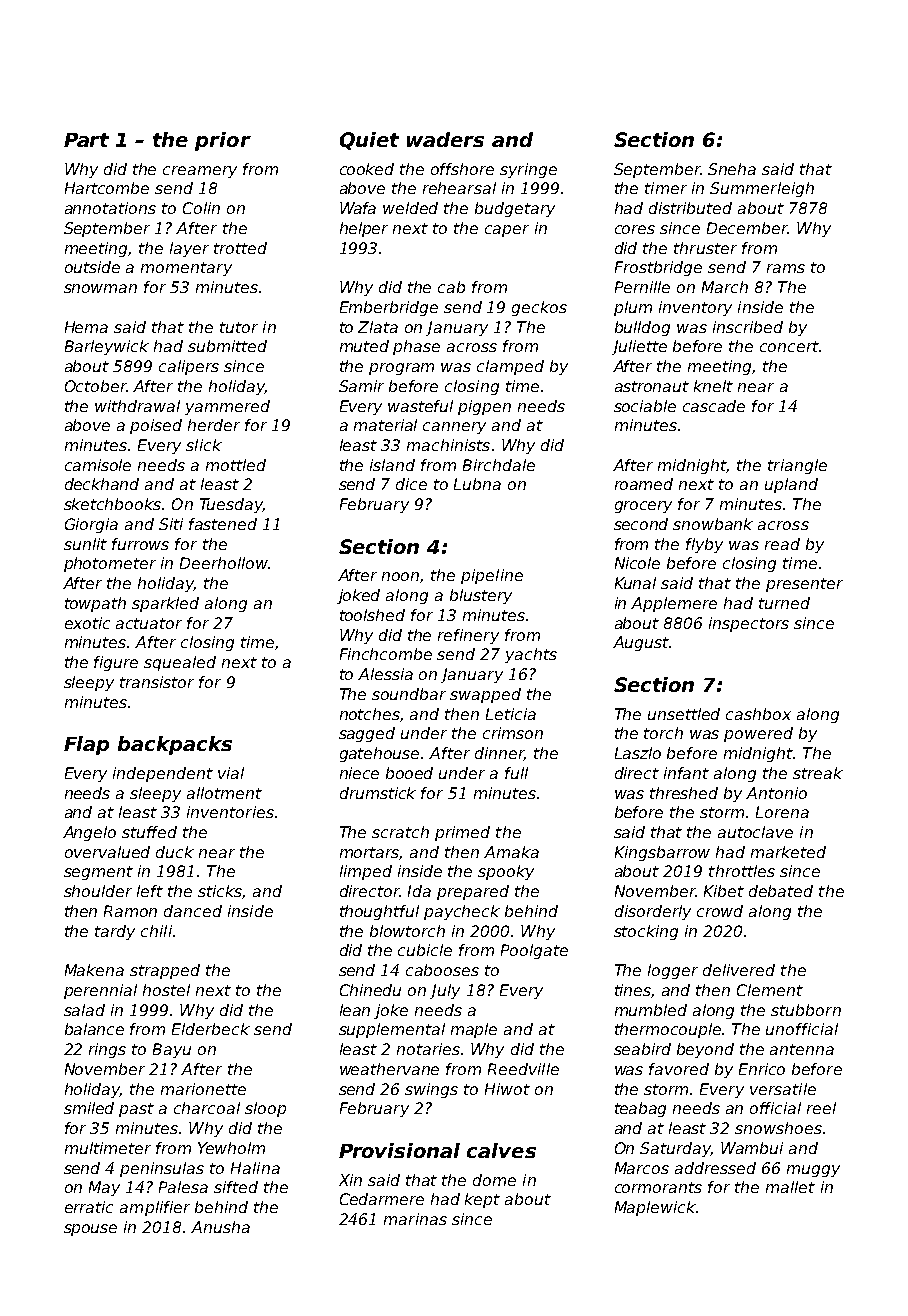  Describe the element at coordinates (370, 714) in the screenshot. I see `notches` at that location.
